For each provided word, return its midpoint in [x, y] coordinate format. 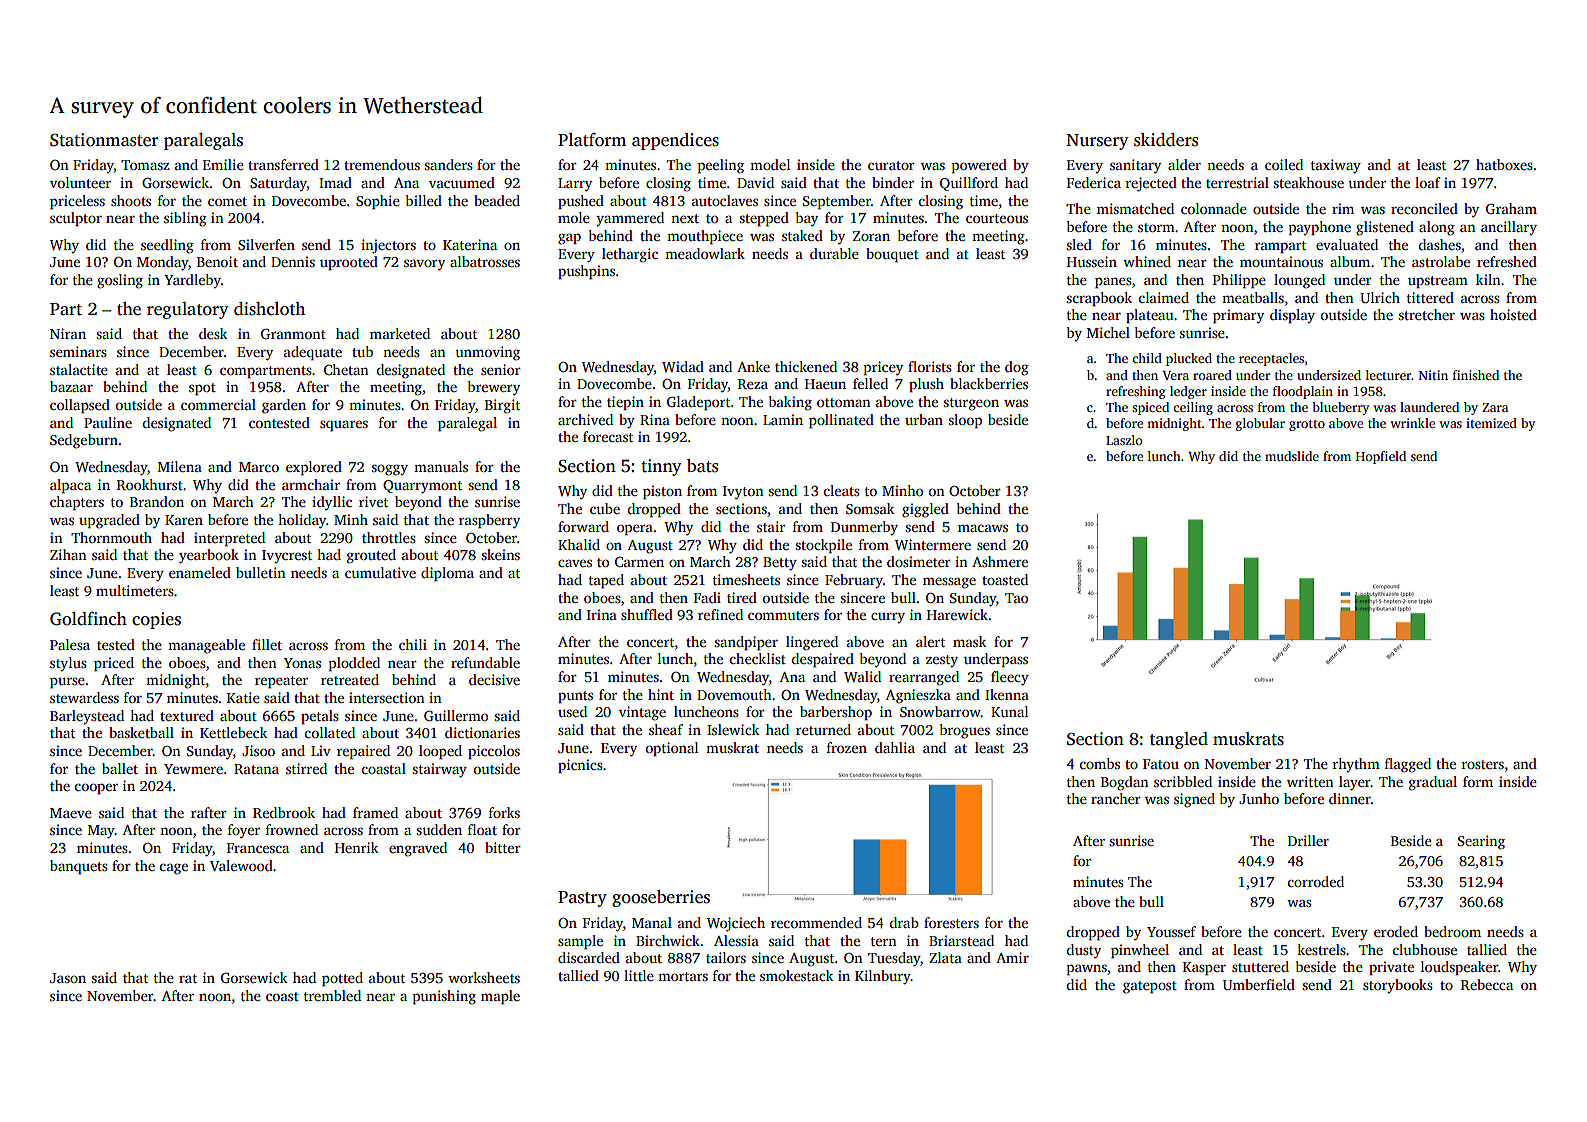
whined [1147, 261]
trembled [332, 995]
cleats [842, 490]
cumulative [380, 572]
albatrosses [485, 261]
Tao [1016, 598]
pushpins [586, 272]
